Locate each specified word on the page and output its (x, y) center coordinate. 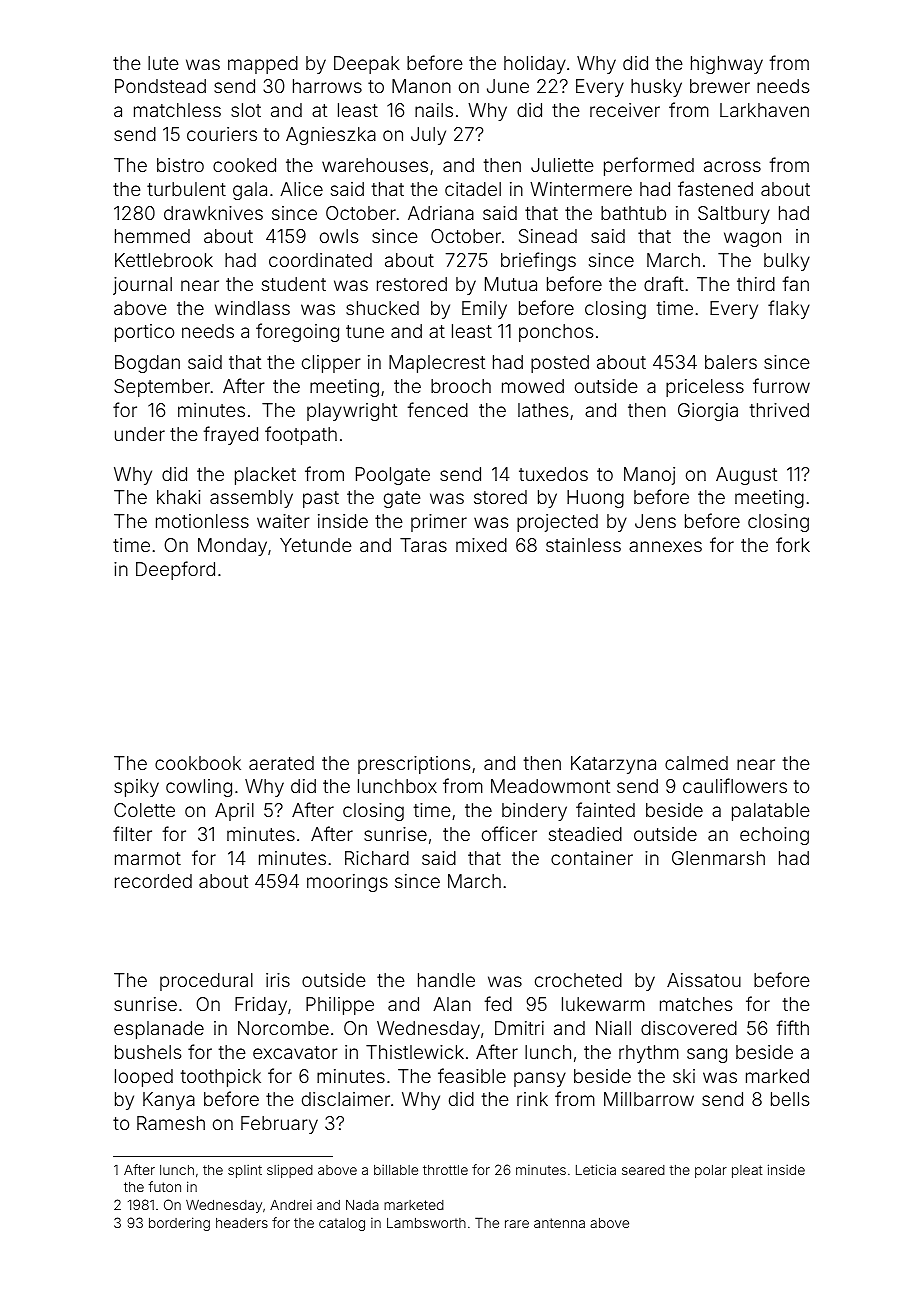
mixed (481, 545)
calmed (696, 763)
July (428, 136)
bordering (179, 1224)
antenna (559, 1223)
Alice (301, 189)
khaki (179, 497)
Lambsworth (426, 1223)
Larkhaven (764, 110)
